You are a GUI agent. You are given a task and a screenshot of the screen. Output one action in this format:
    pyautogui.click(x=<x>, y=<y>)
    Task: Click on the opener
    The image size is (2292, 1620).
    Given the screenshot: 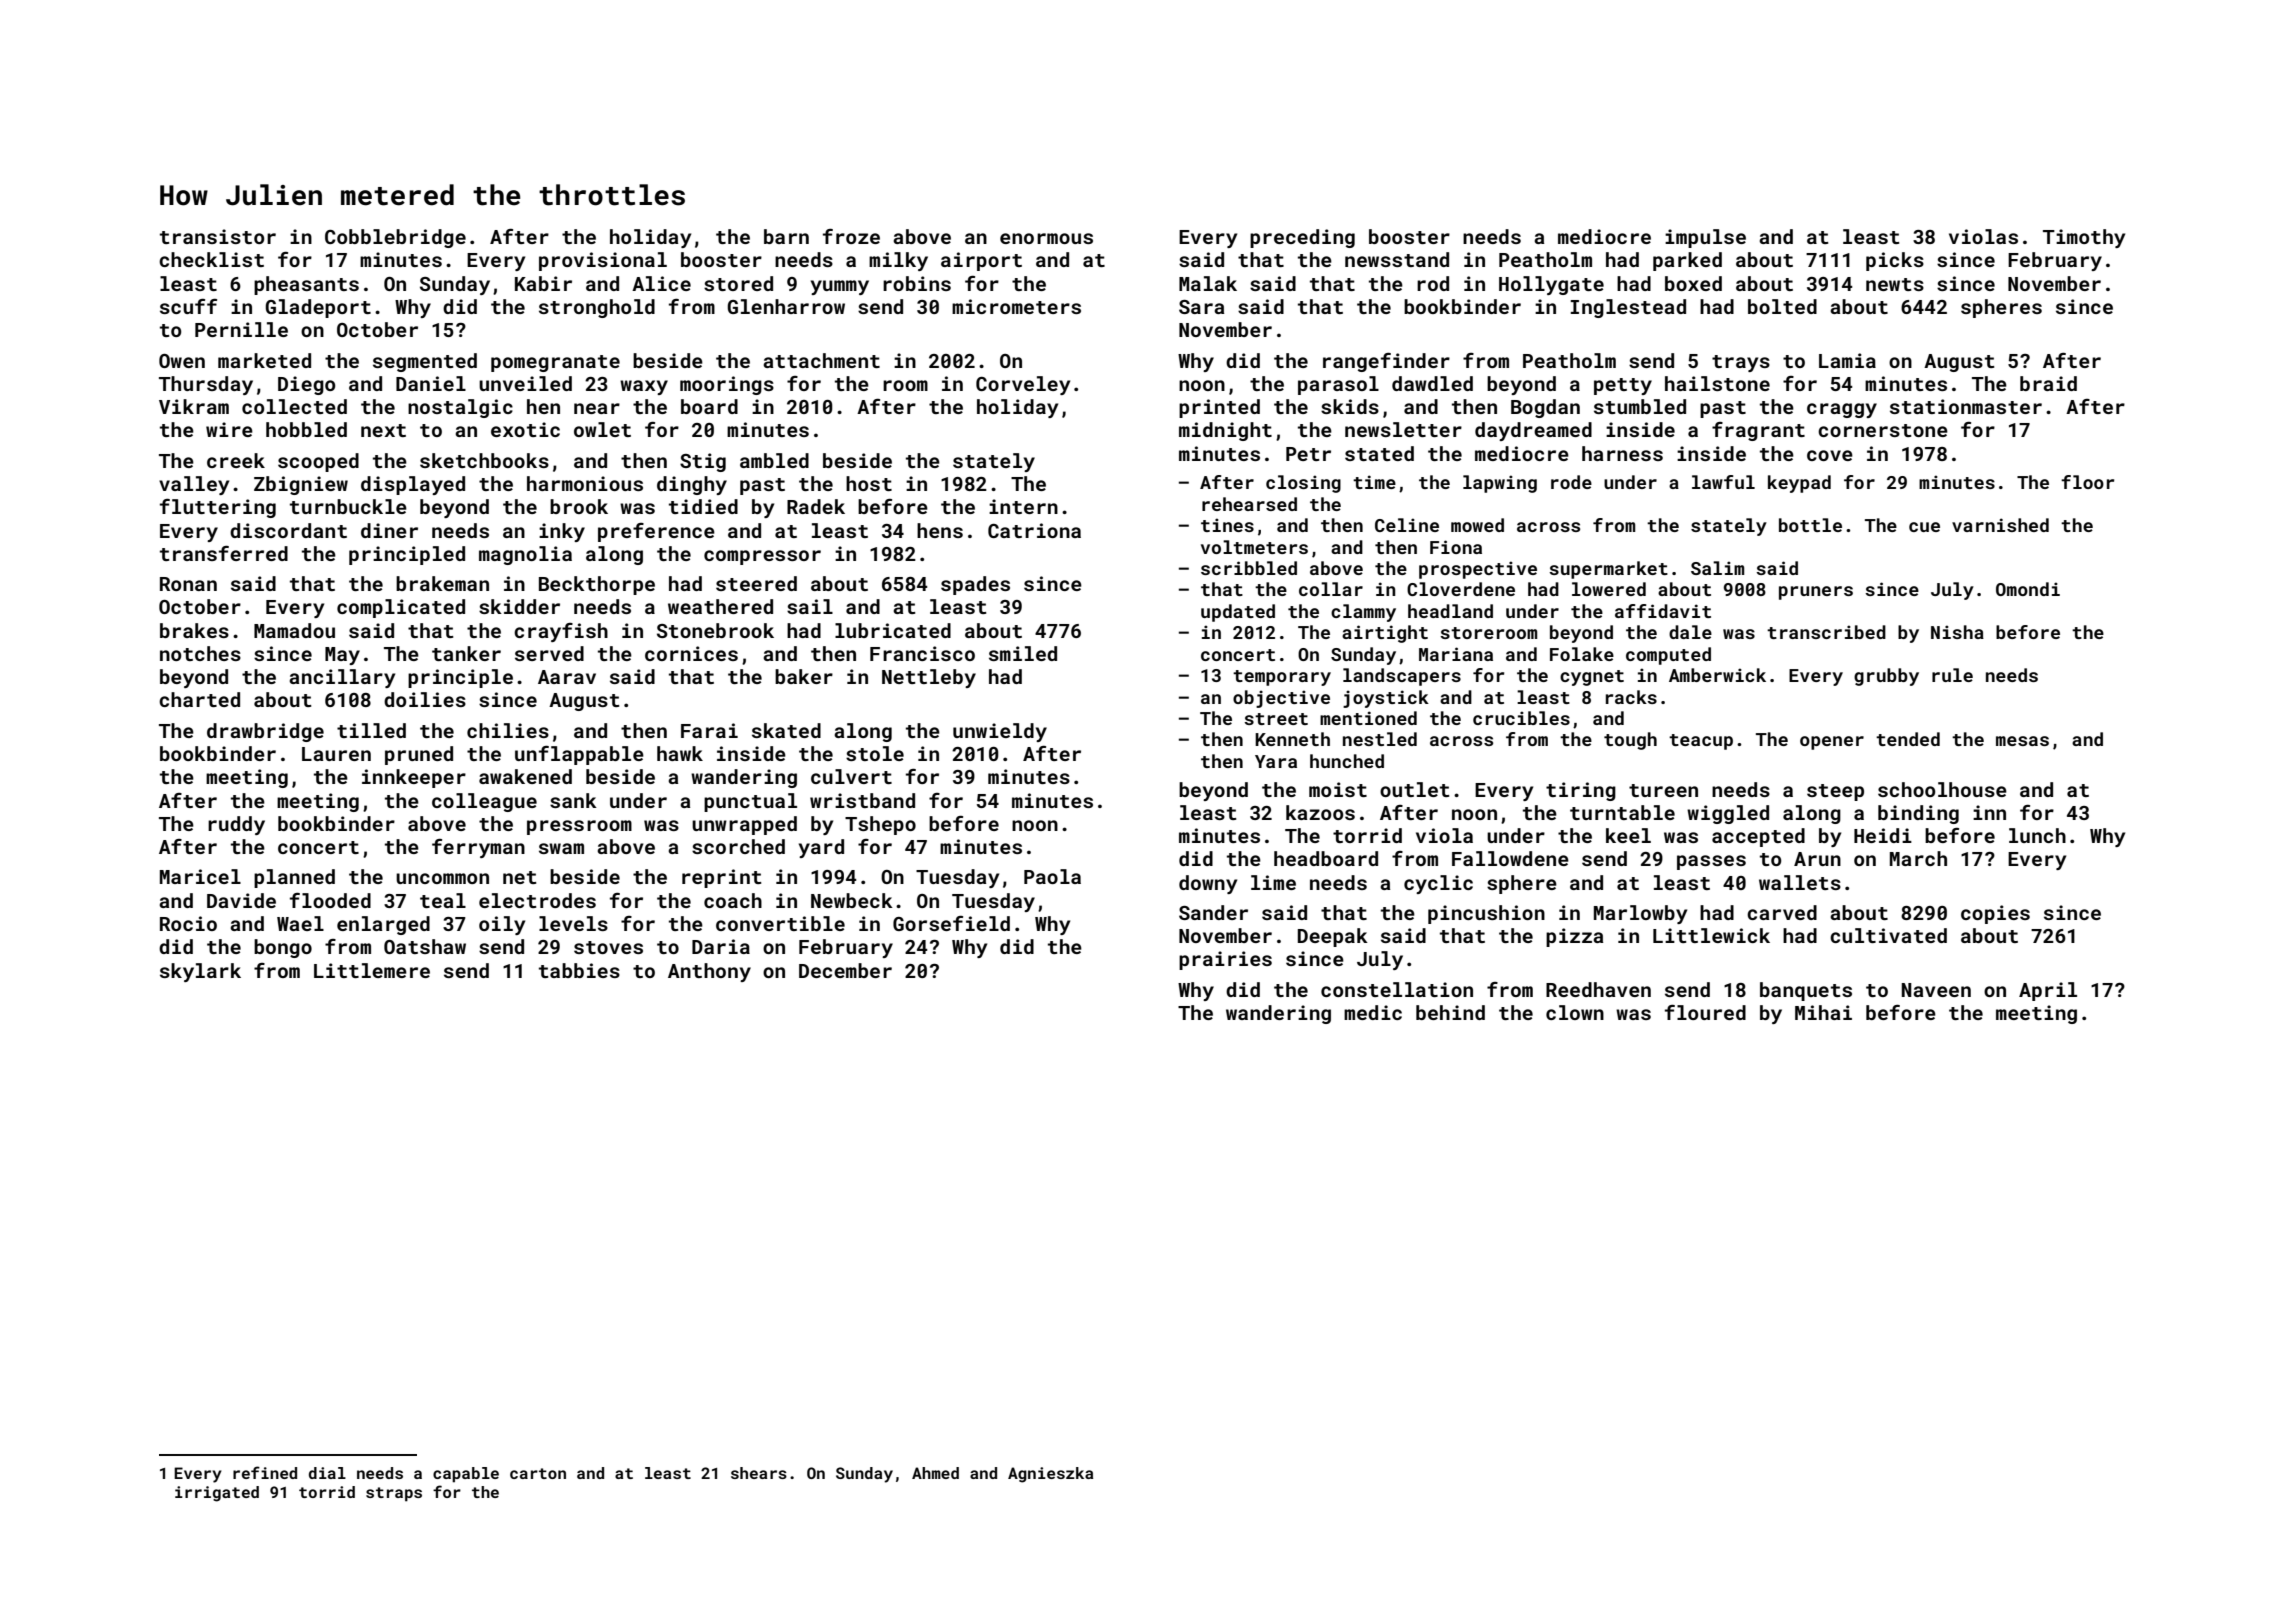 What is the action you would take?
    pyautogui.click(x=1832, y=743)
